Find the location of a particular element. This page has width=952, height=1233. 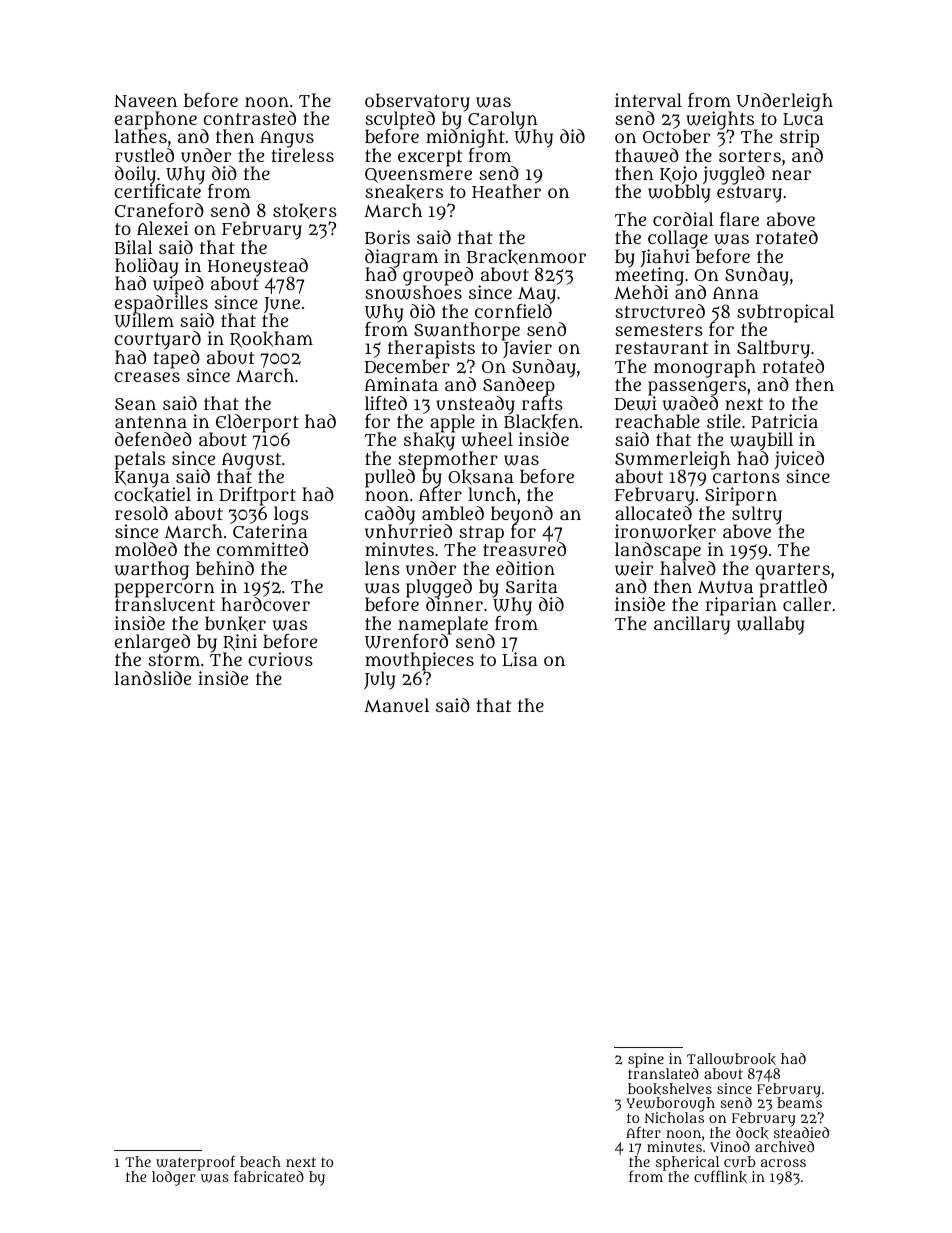

restaurant is located at coordinates (661, 348).
